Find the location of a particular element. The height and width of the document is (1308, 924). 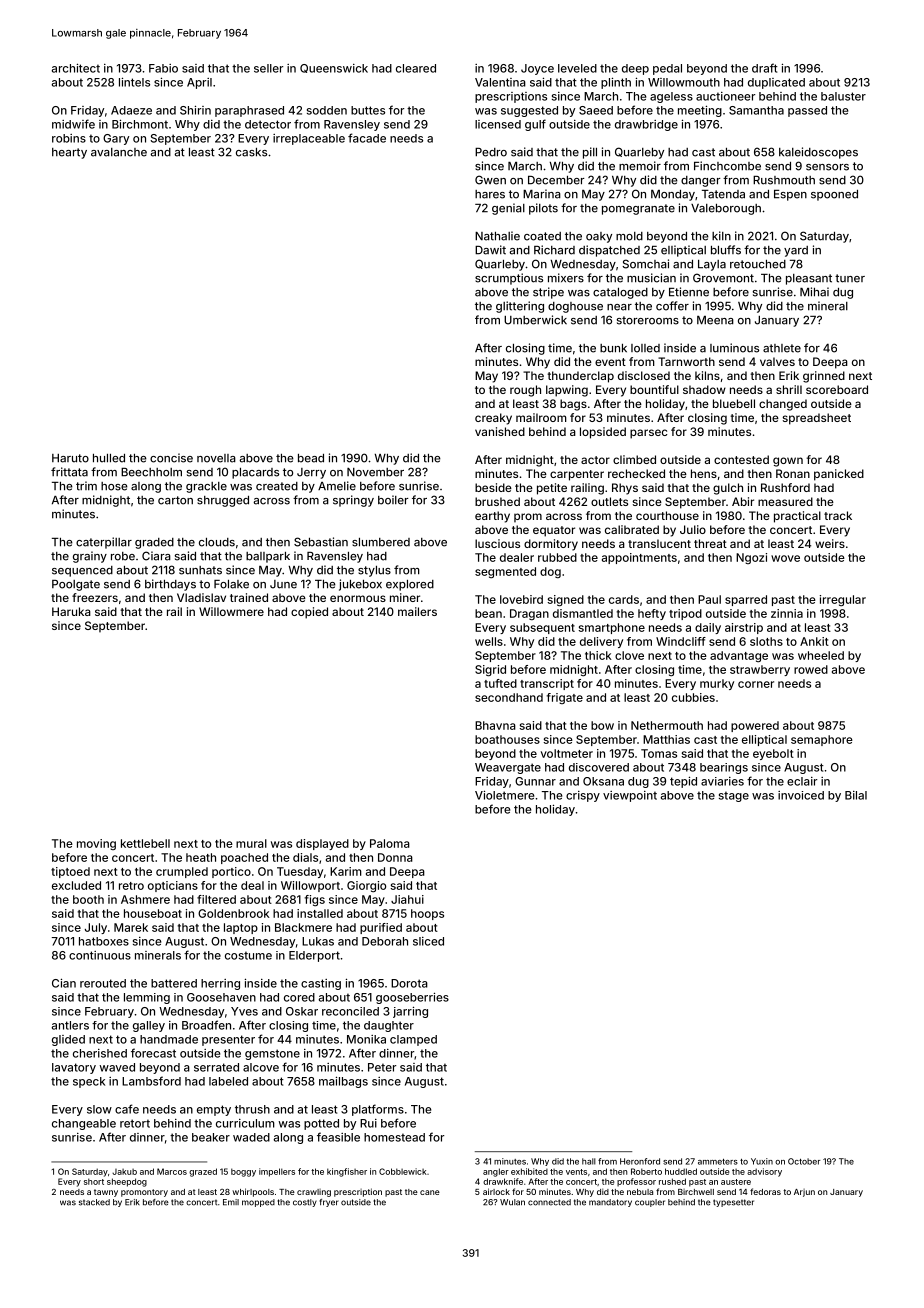

semaphore is located at coordinates (822, 740).
